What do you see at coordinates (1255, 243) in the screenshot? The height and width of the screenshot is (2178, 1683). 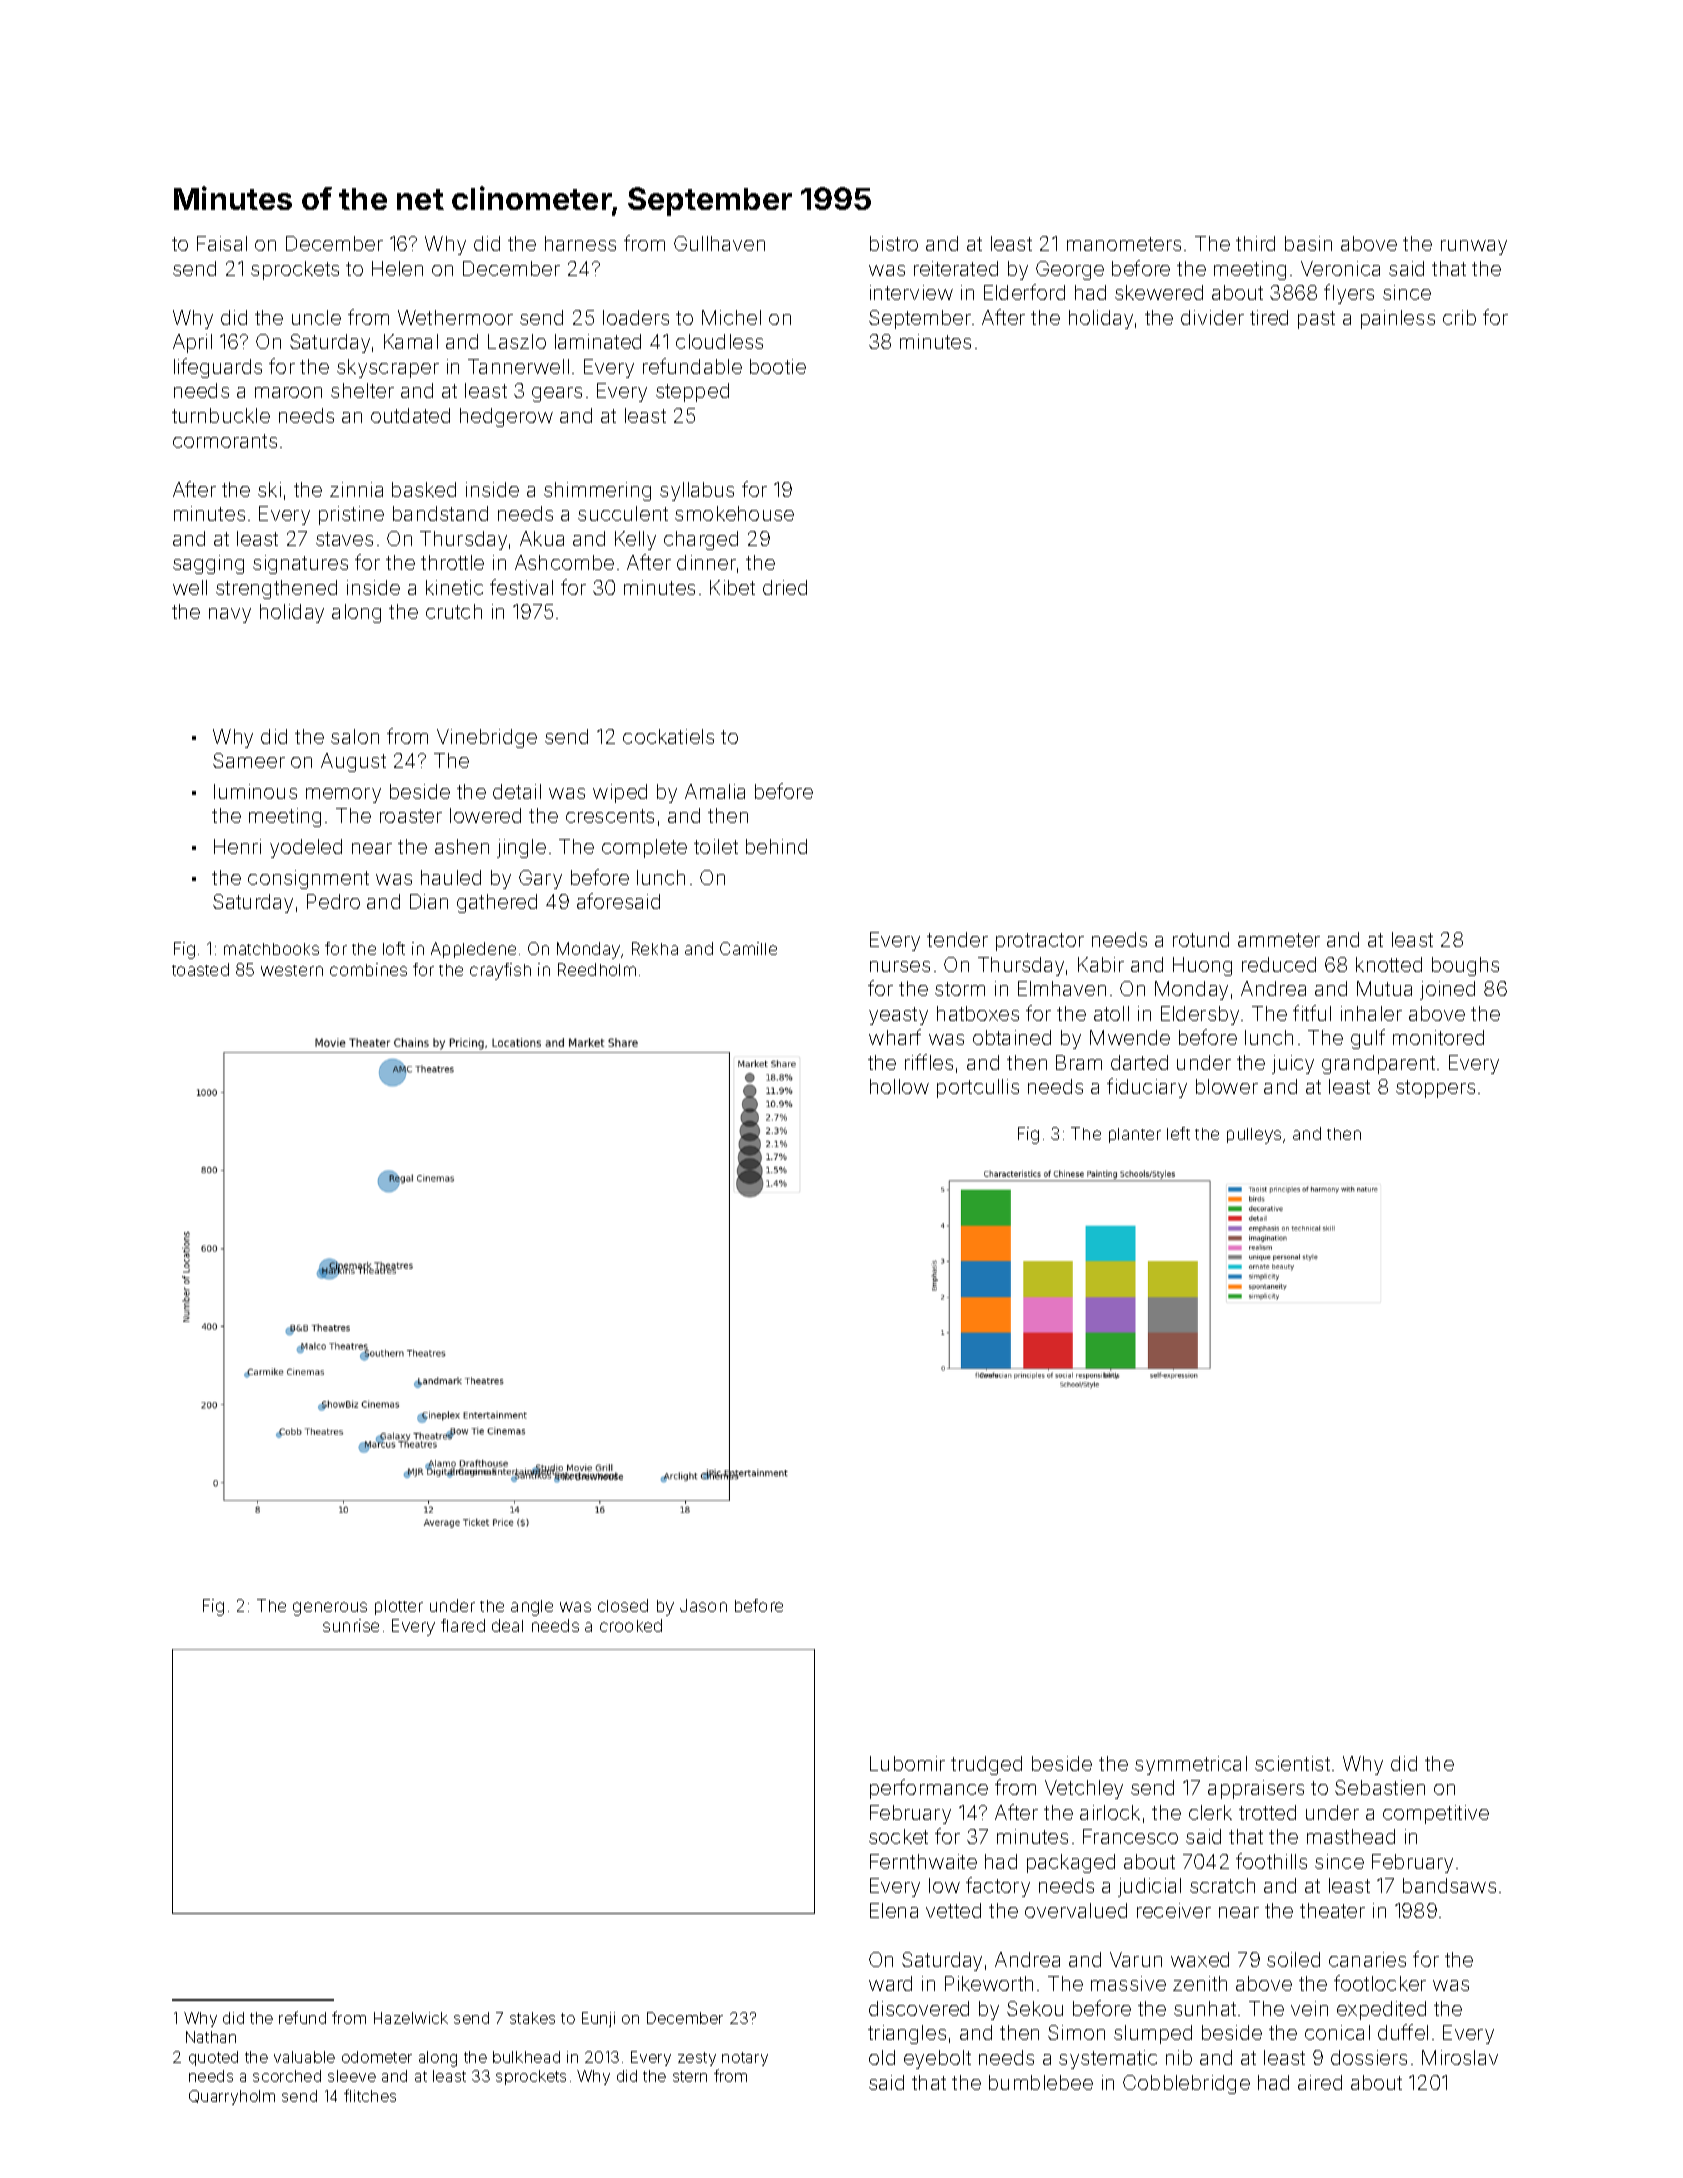 I see `third` at bounding box center [1255, 243].
